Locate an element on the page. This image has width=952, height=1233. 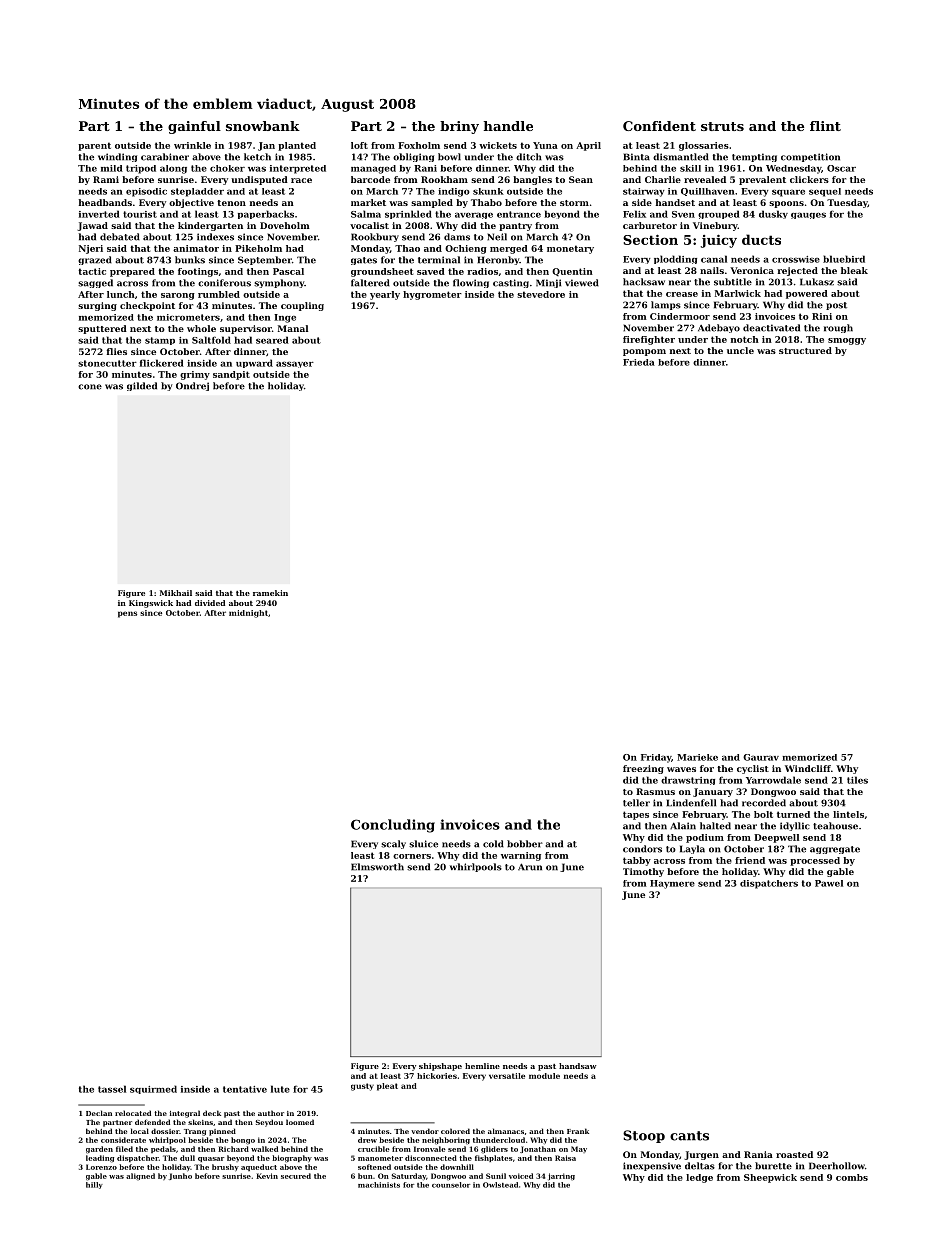
Gaurav is located at coordinates (761, 757).
